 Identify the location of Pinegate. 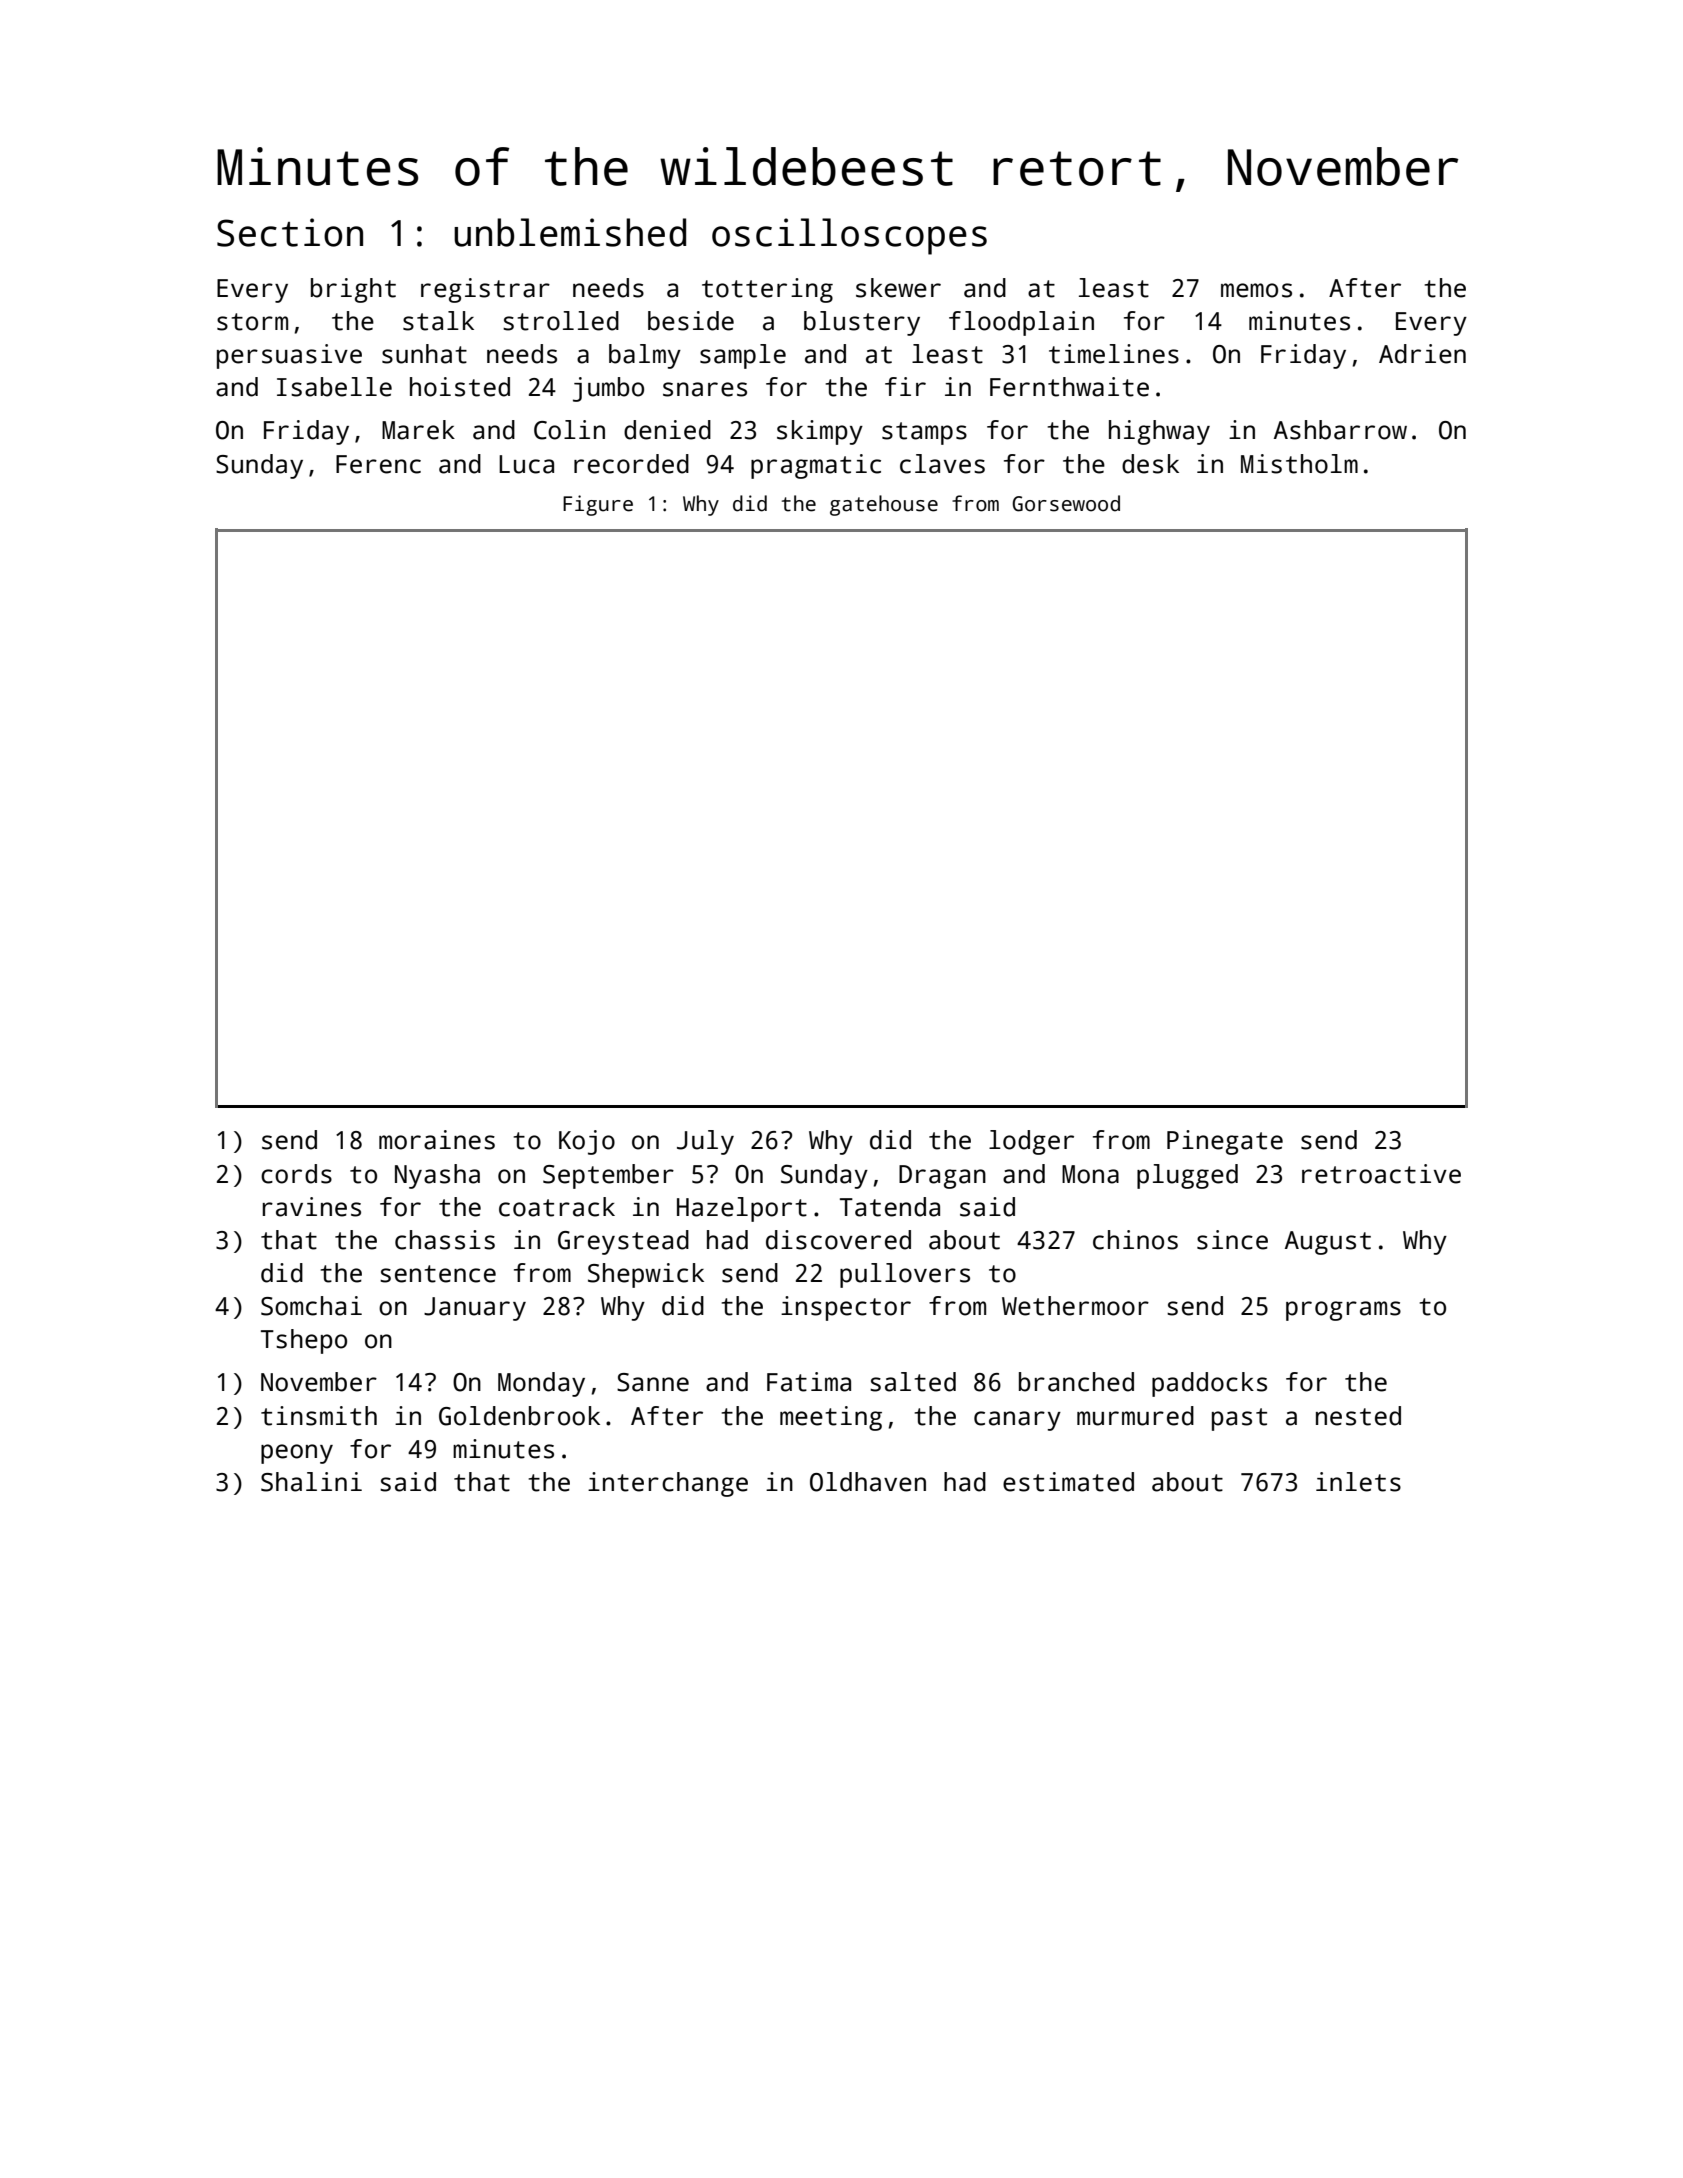
(1225, 1142).
